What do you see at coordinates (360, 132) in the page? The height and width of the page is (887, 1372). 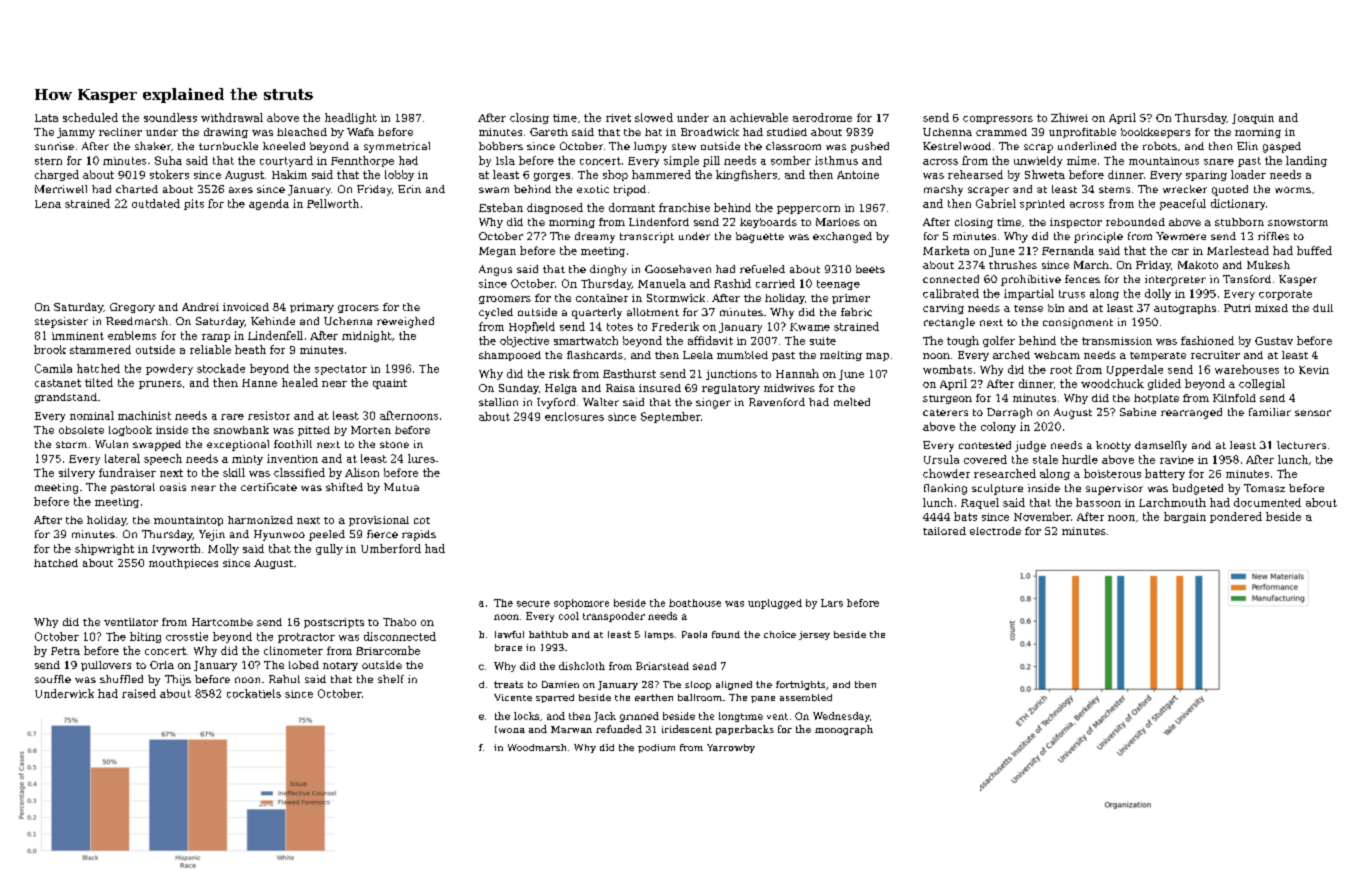 I see `Wafa` at bounding box center [360, 132].
